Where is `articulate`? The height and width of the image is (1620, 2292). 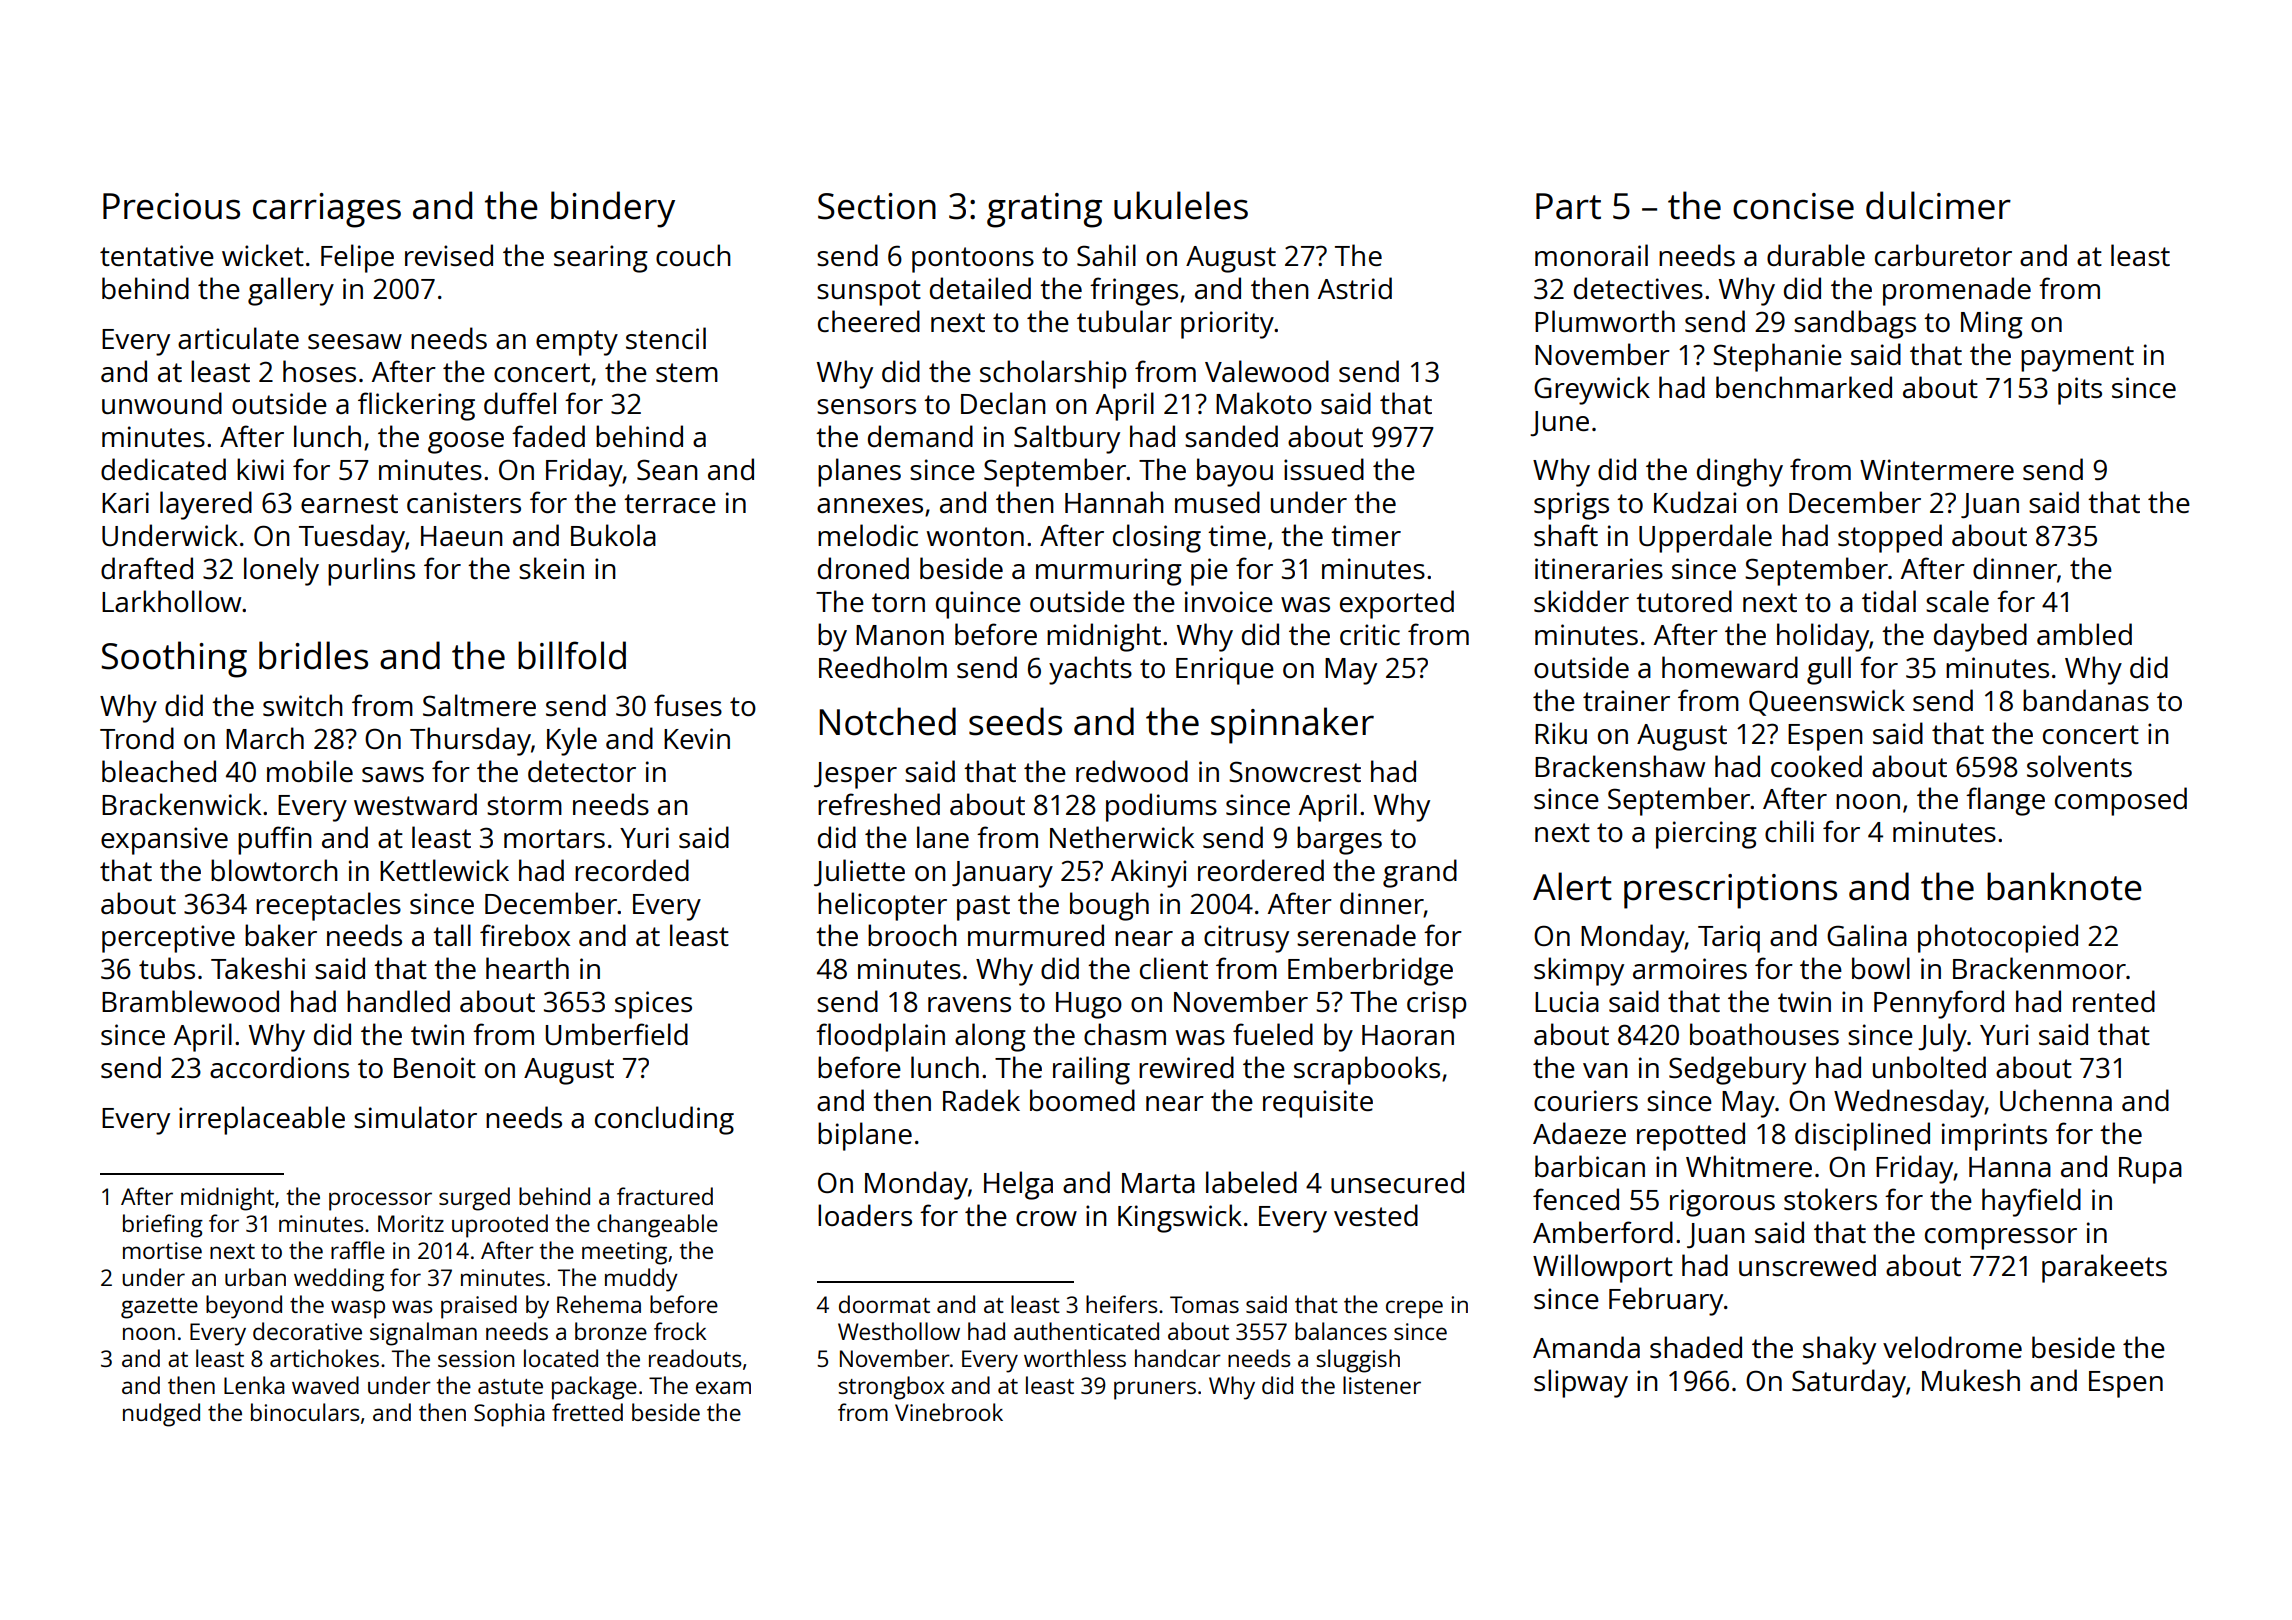 articulate is located at coordinates (238, 338).
